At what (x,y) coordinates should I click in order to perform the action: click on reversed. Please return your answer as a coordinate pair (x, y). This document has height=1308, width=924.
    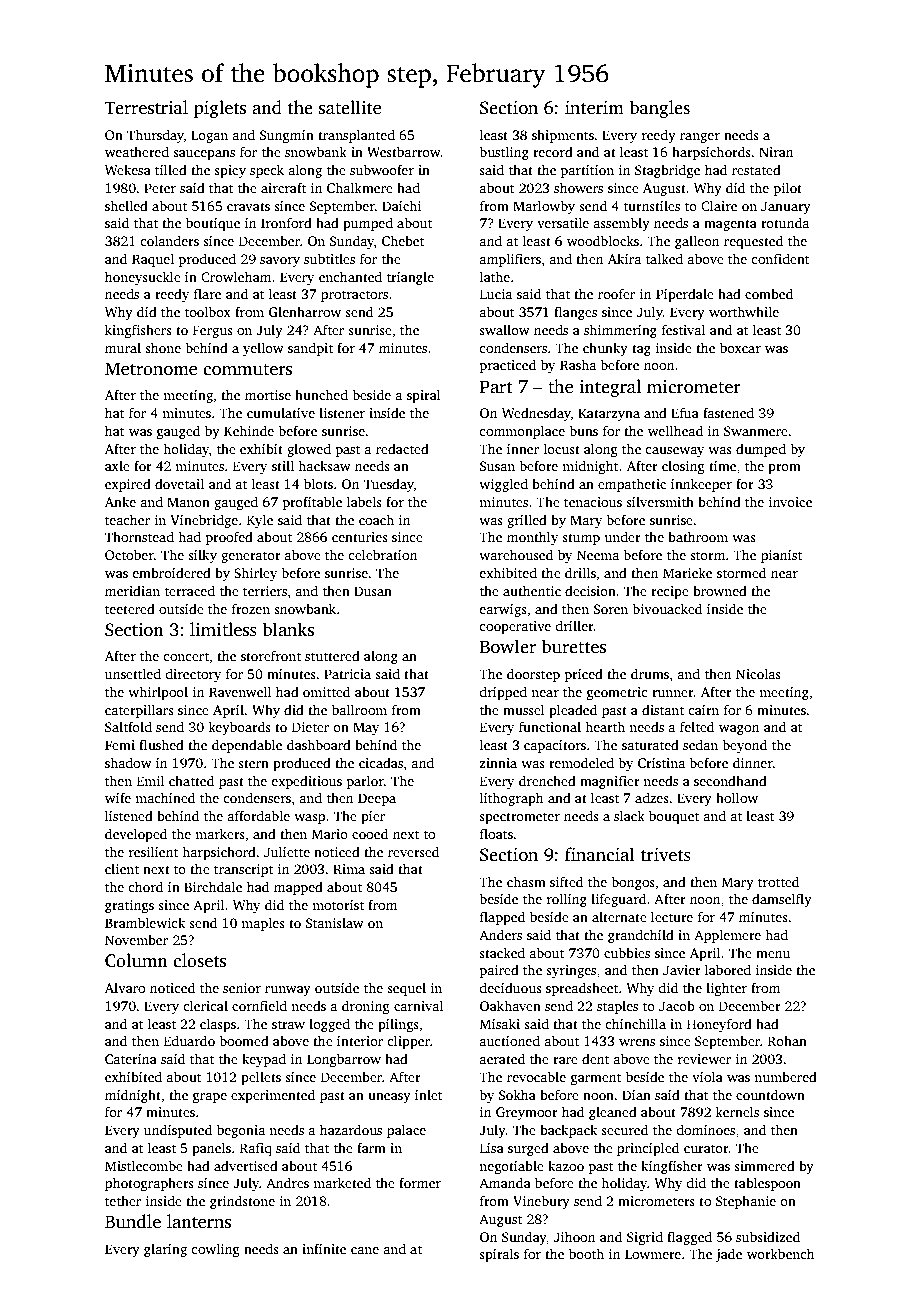
    Looking at the image, I should click on (413, 851).
